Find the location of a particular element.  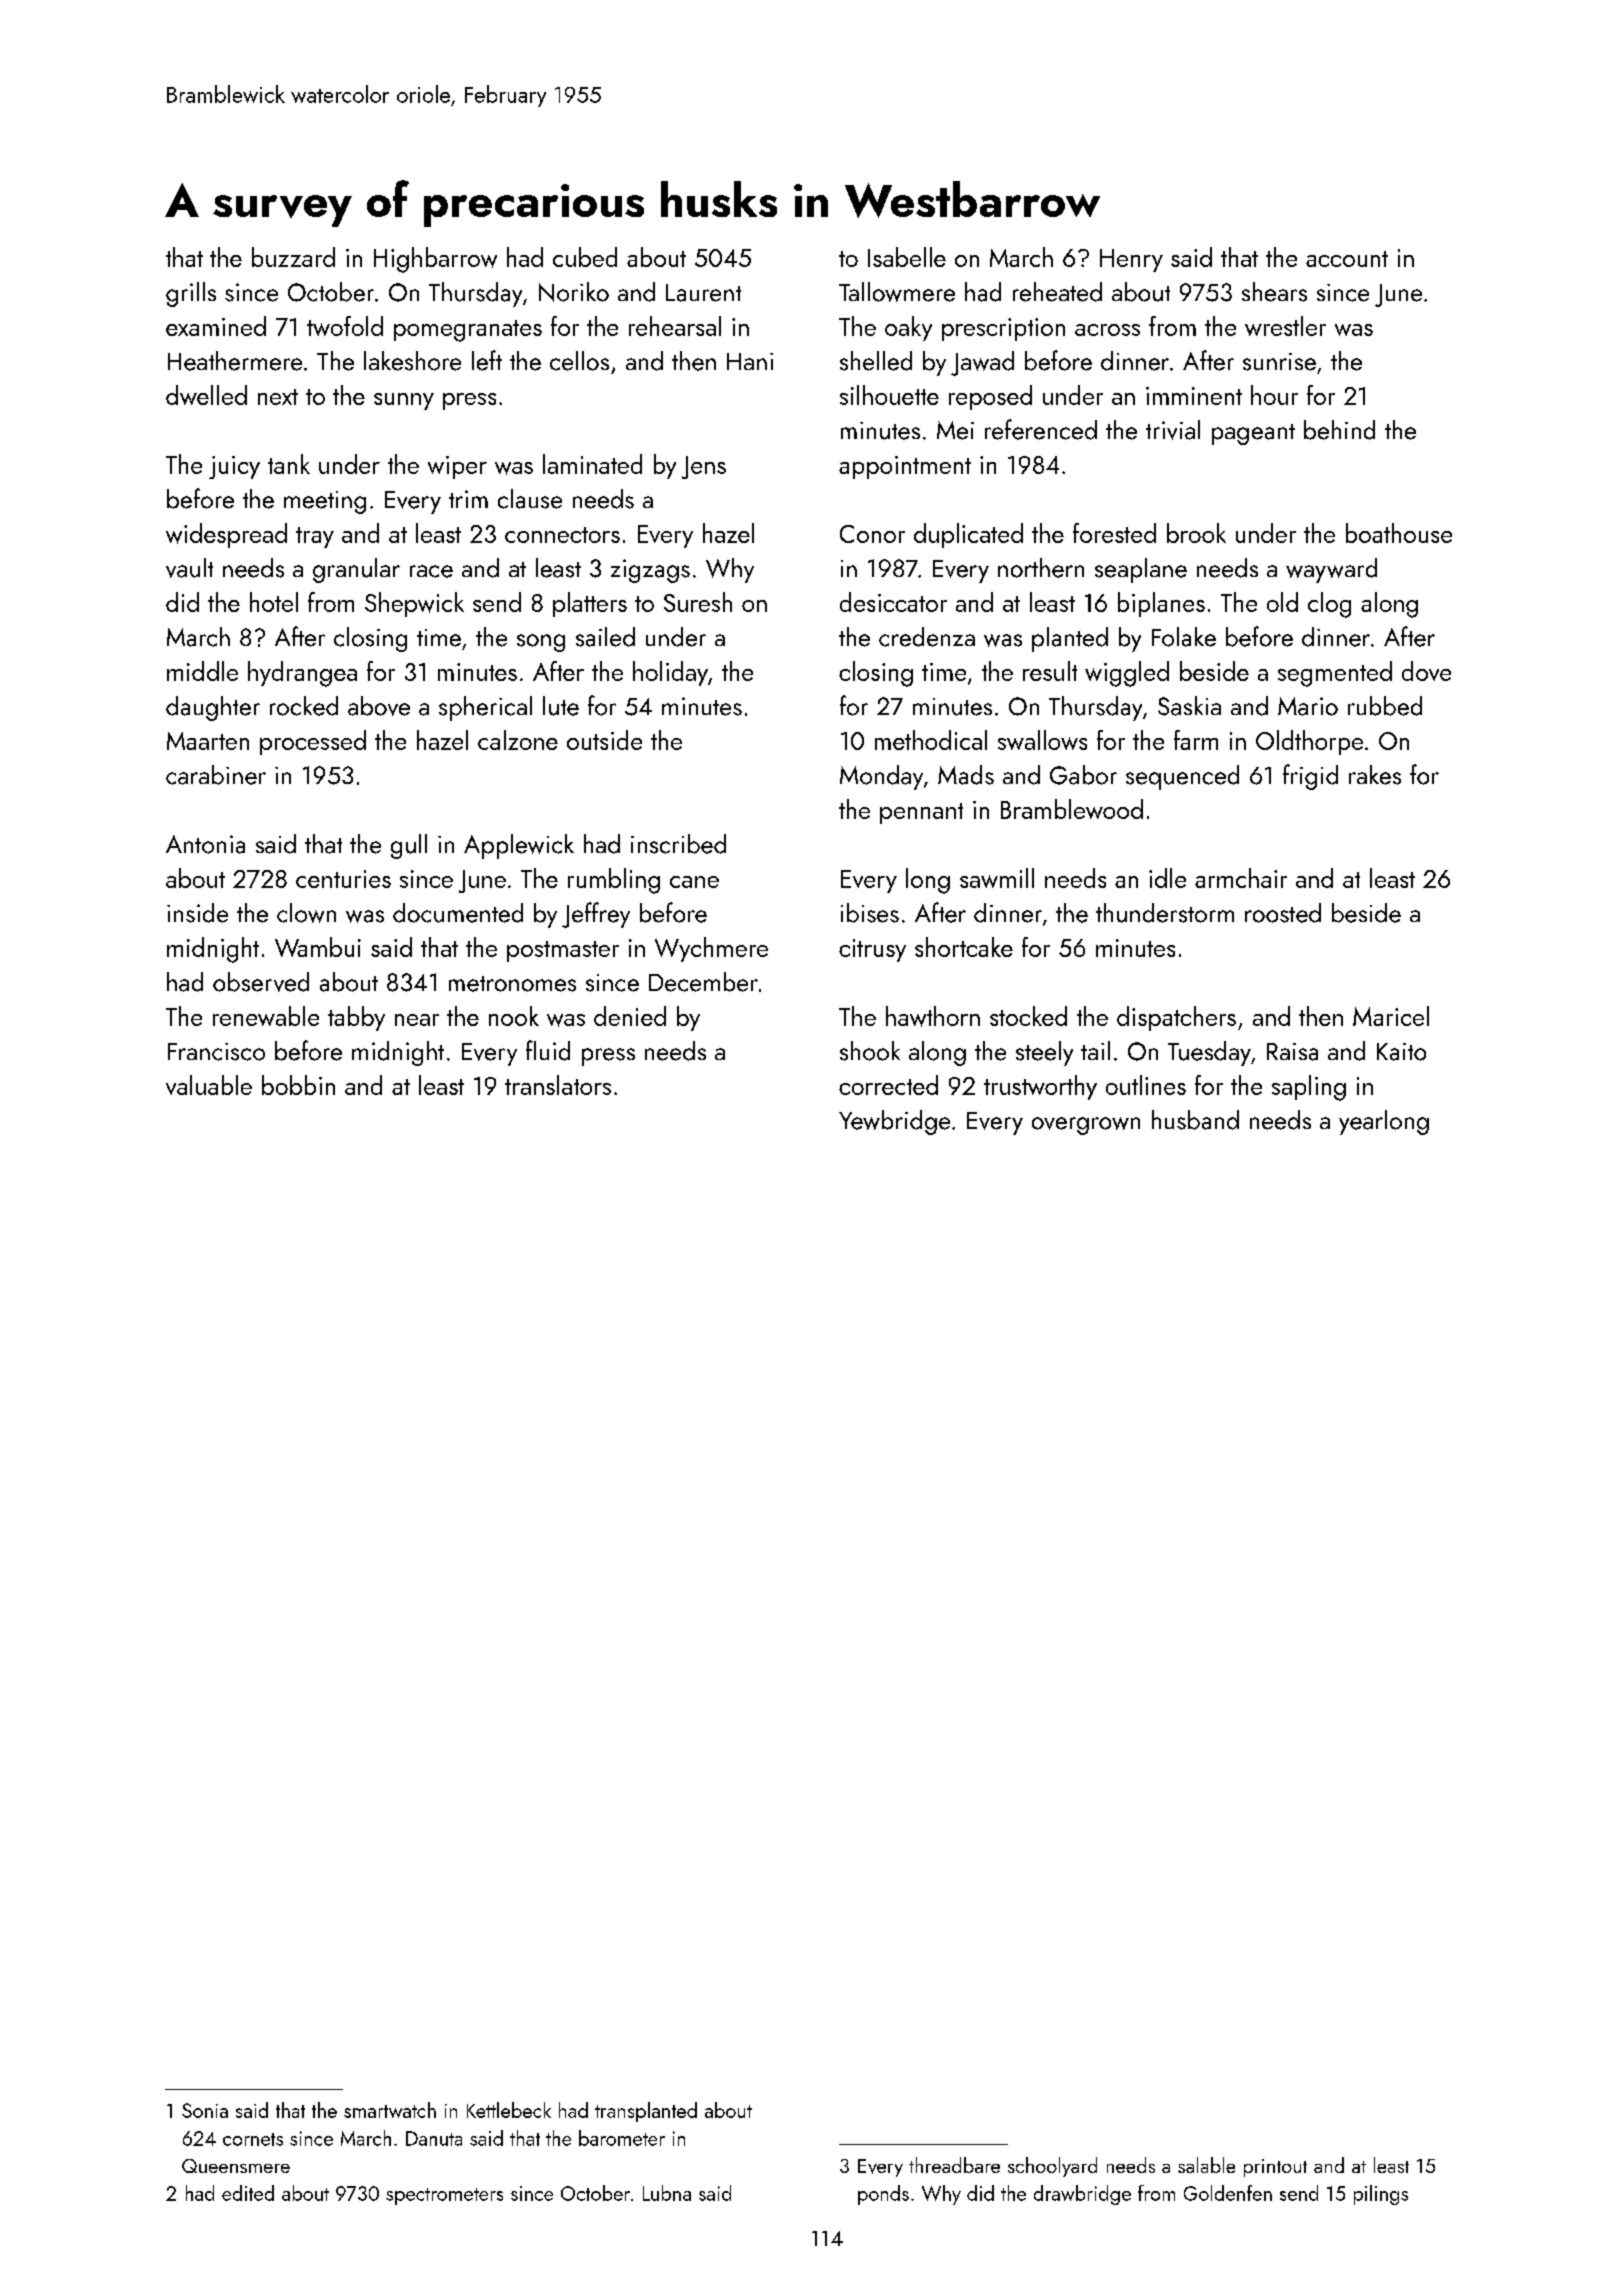

pageant is located at coordinates (1253, 434).
